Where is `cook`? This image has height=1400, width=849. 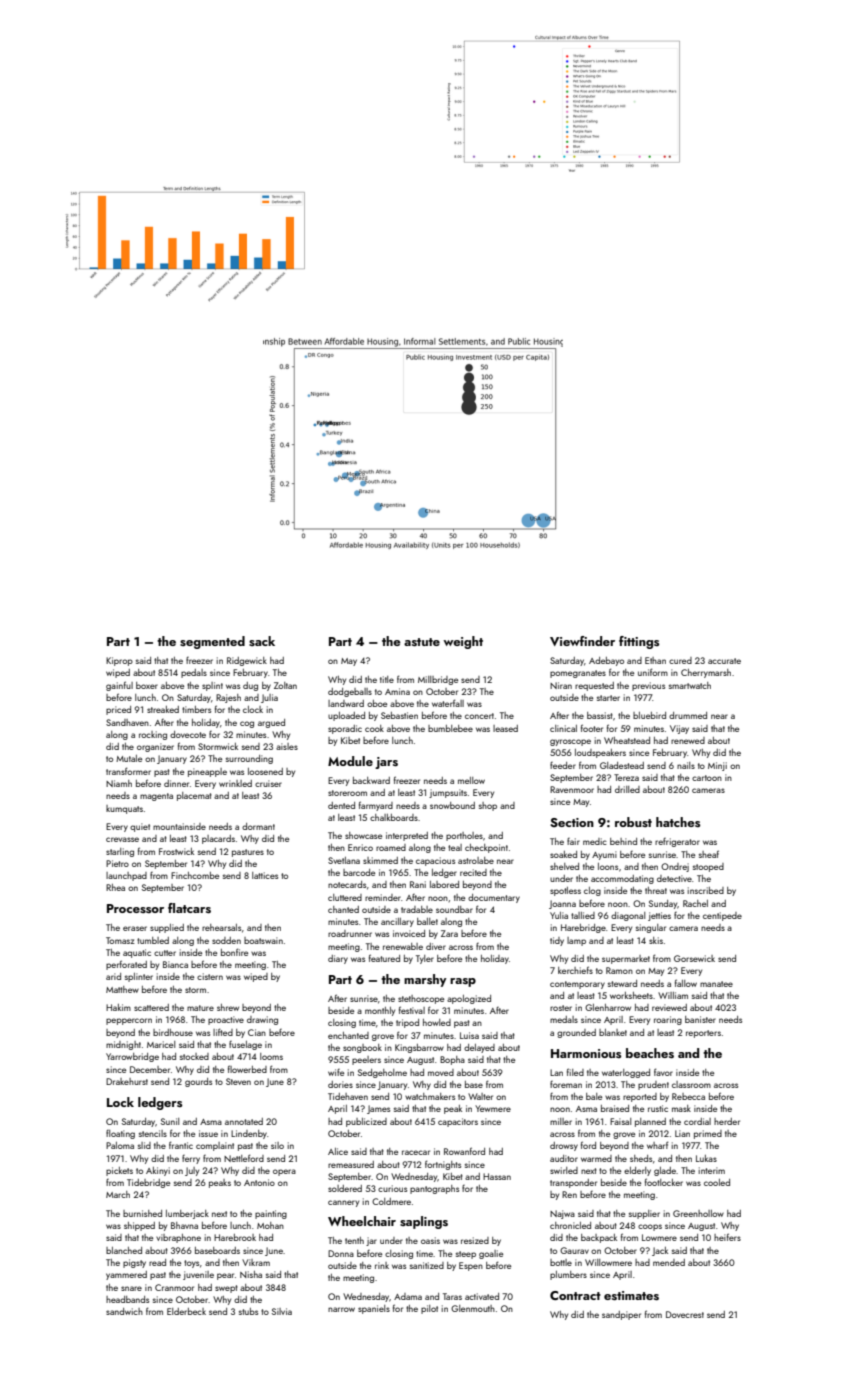
cook is located at coordinates (374, 728).
